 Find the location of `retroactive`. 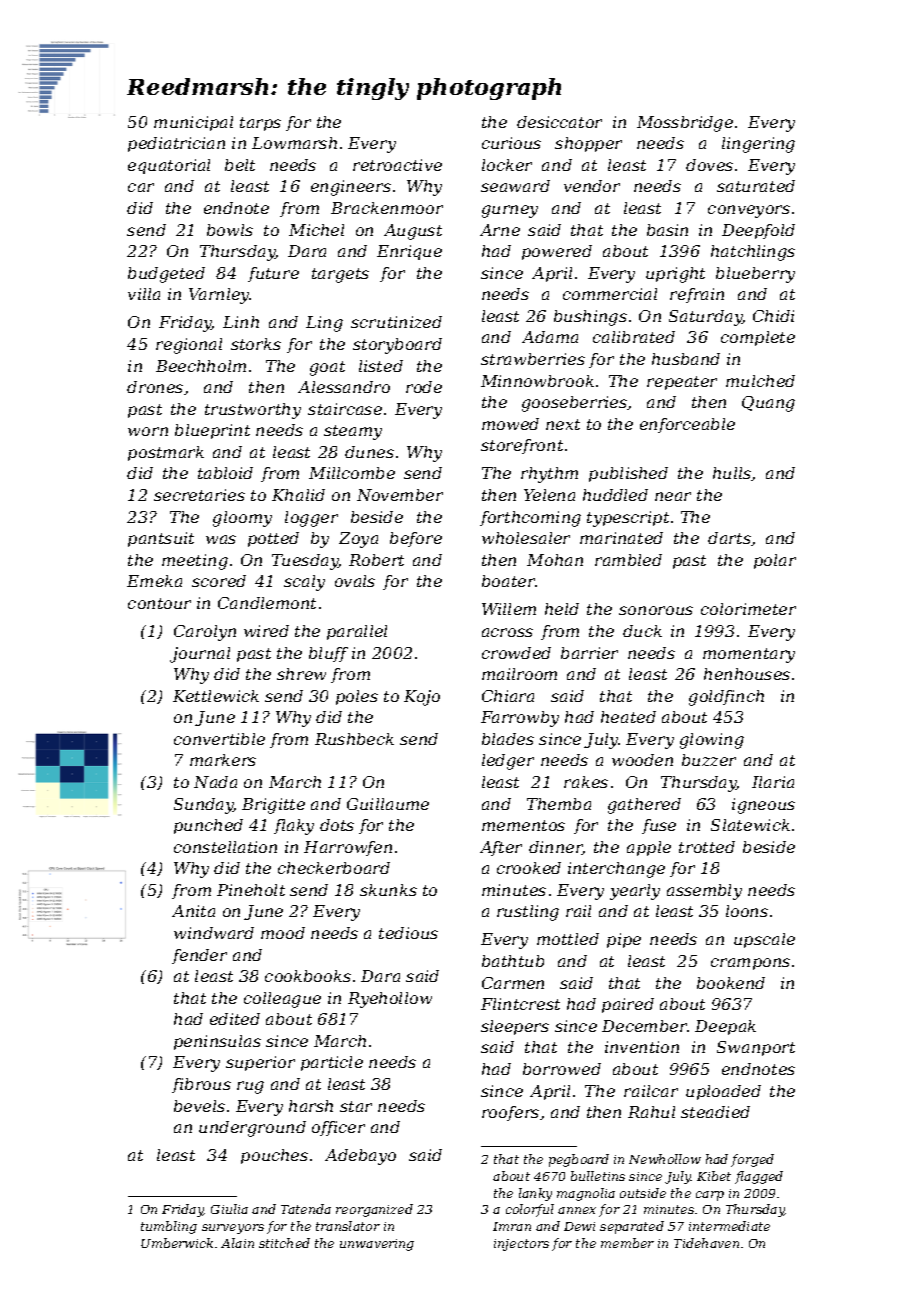

retroactive is located at coordinates (397, 165).
